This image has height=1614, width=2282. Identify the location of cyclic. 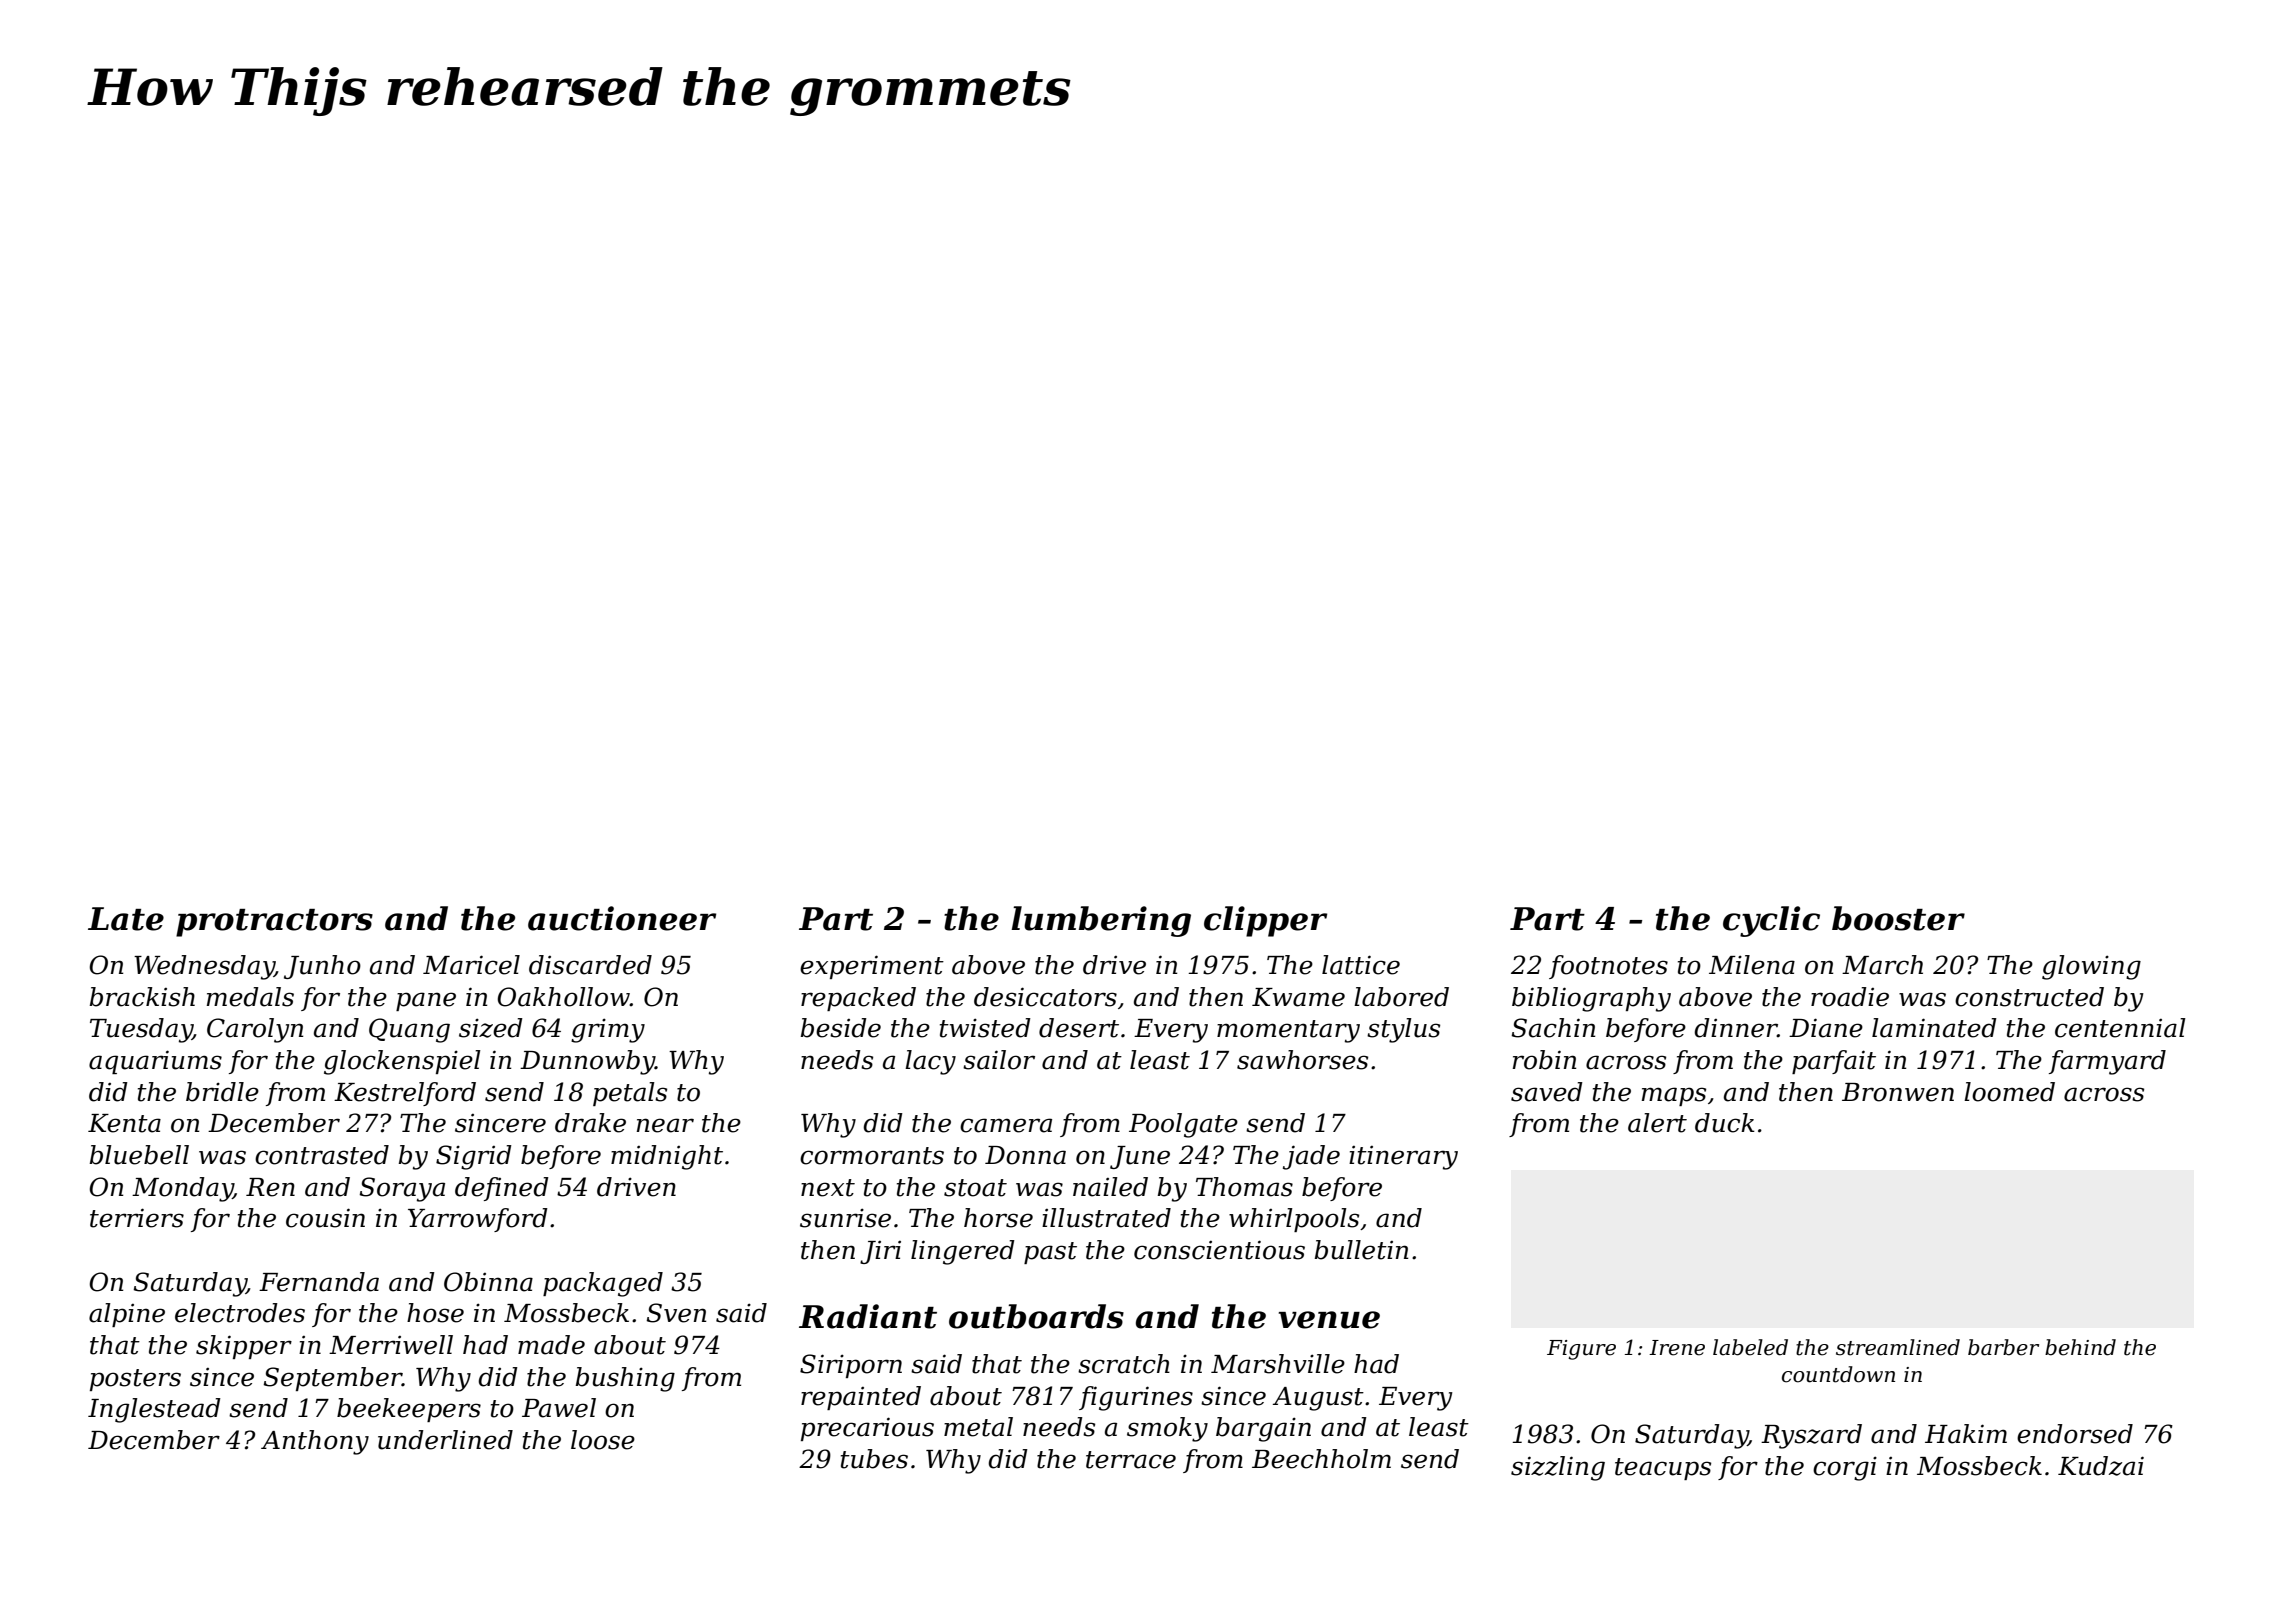
(1771, 921).
